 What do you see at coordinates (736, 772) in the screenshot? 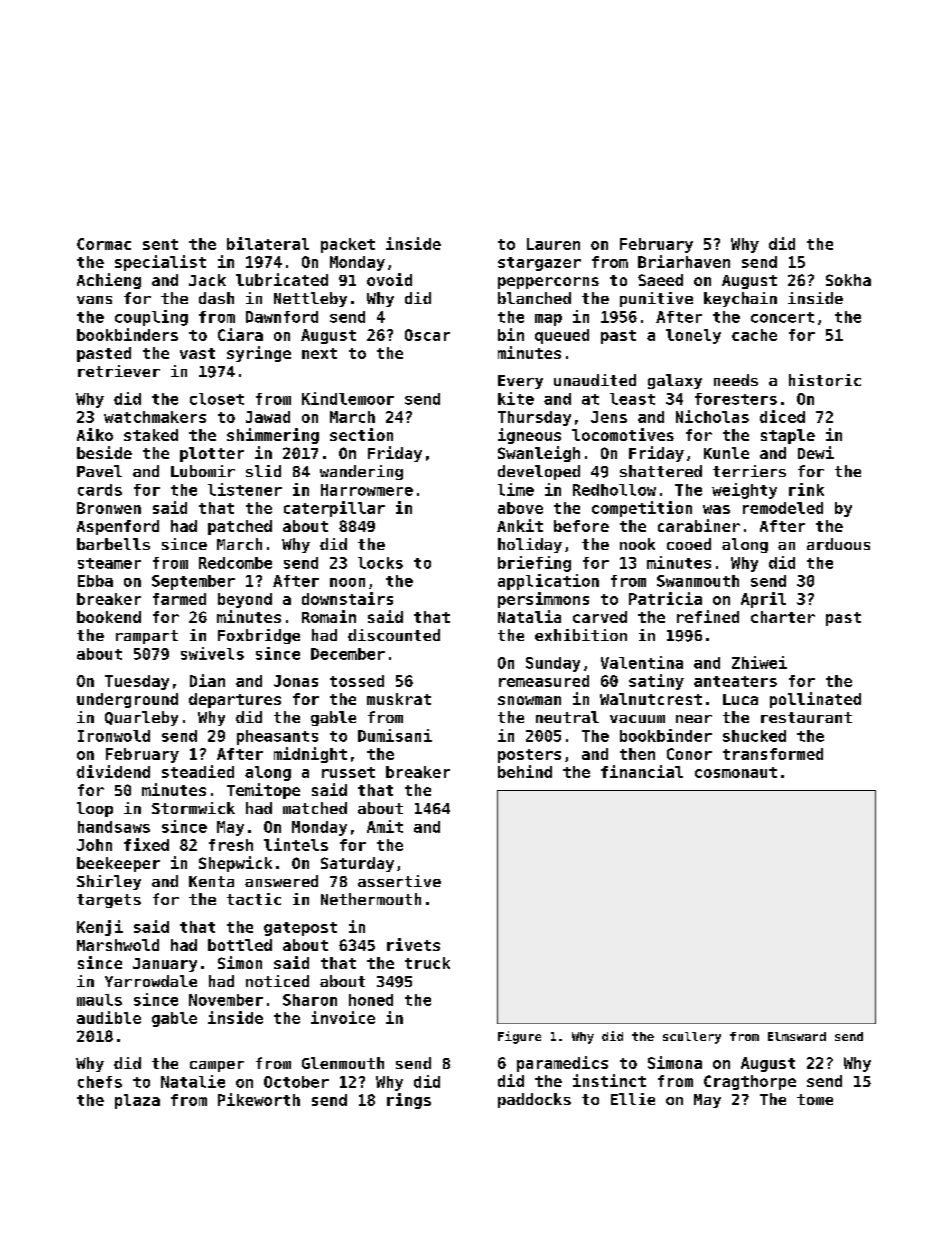
I see `cosmonaut` at bounding box center [736, 772].
